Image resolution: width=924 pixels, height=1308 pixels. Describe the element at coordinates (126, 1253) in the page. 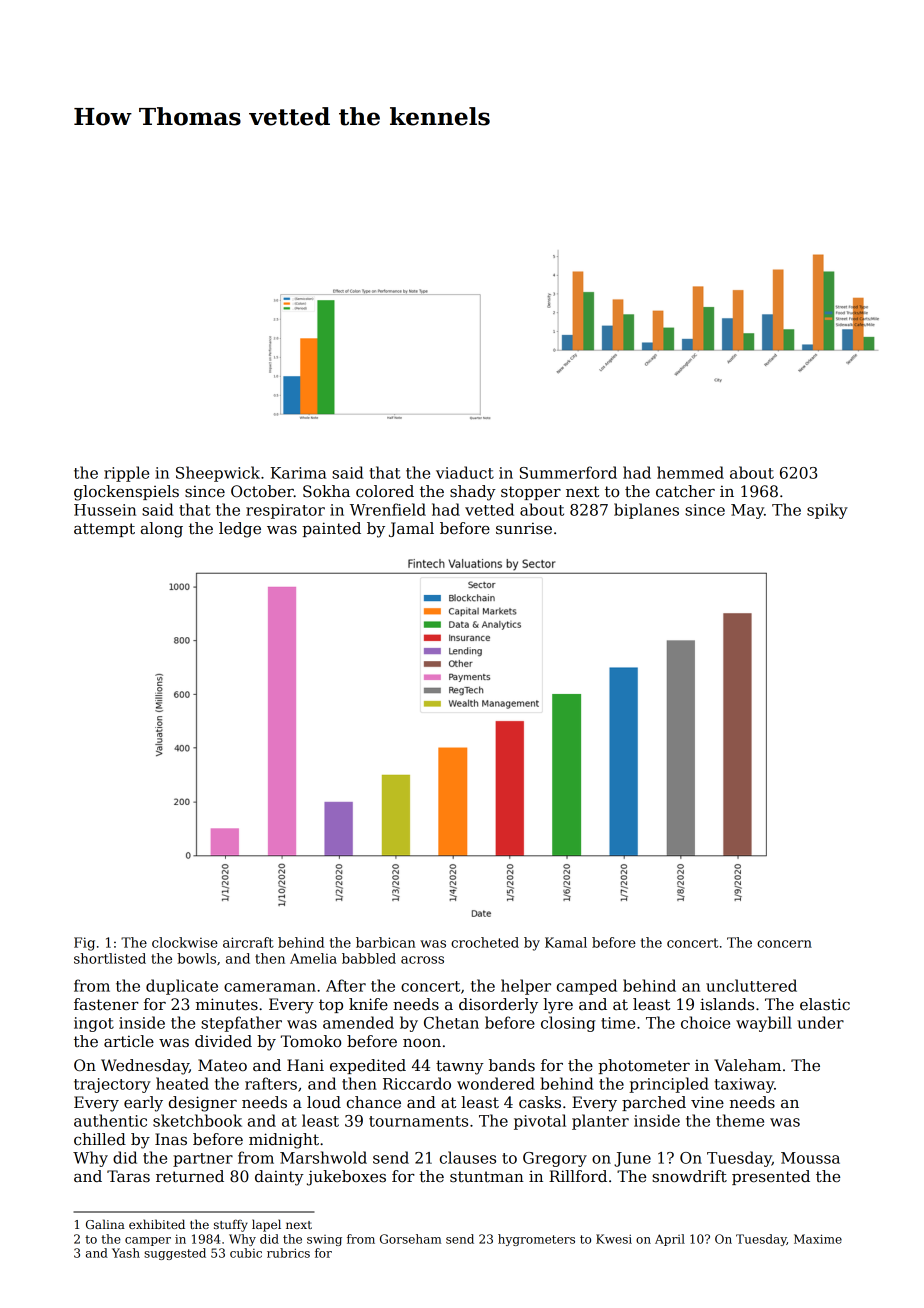

I see `Yash` at that location.
